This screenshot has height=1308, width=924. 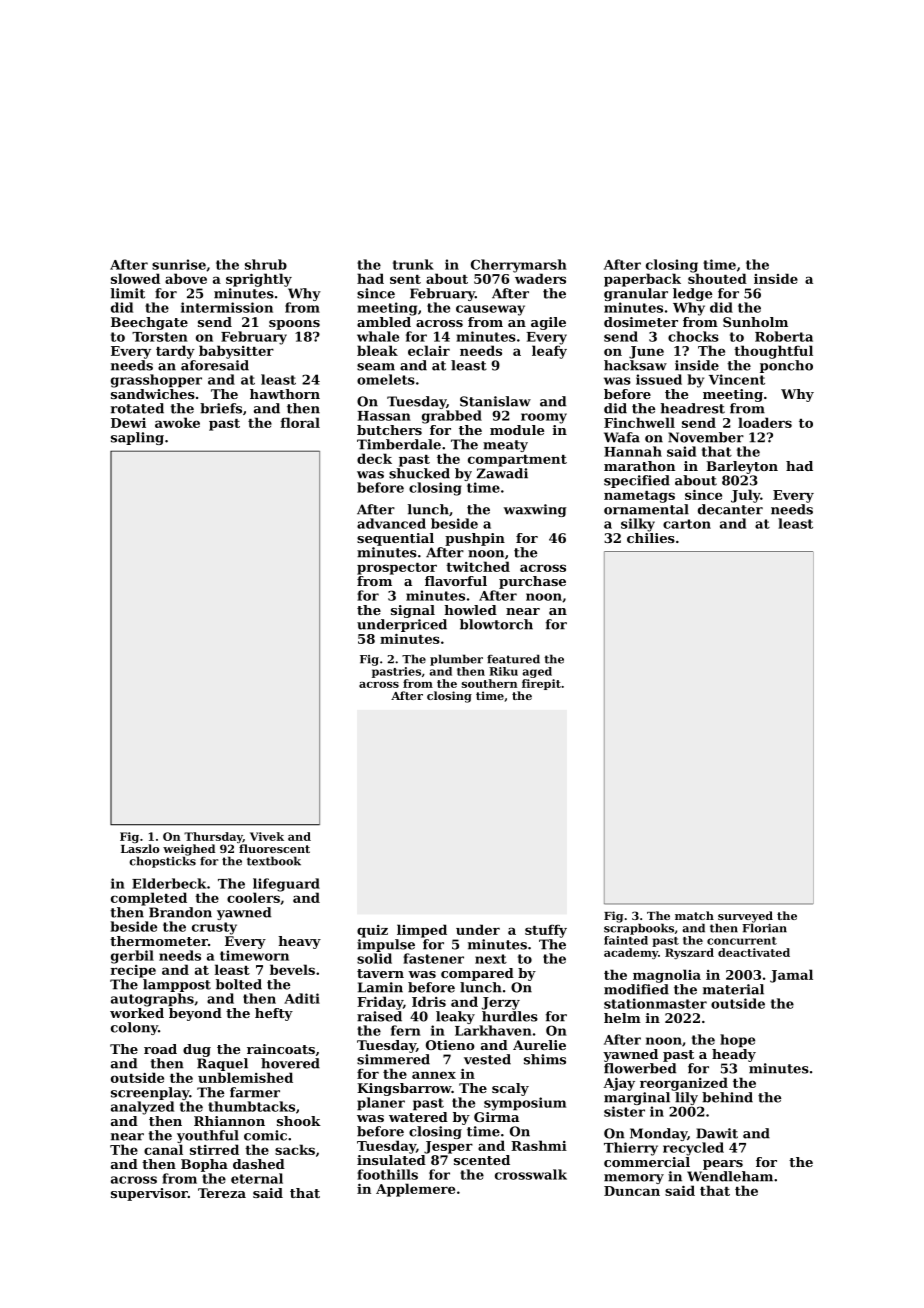 What do you see at coordinates (791, 976) in the screenshot?
I see `Jamal` at bounding box center [791, 976].
